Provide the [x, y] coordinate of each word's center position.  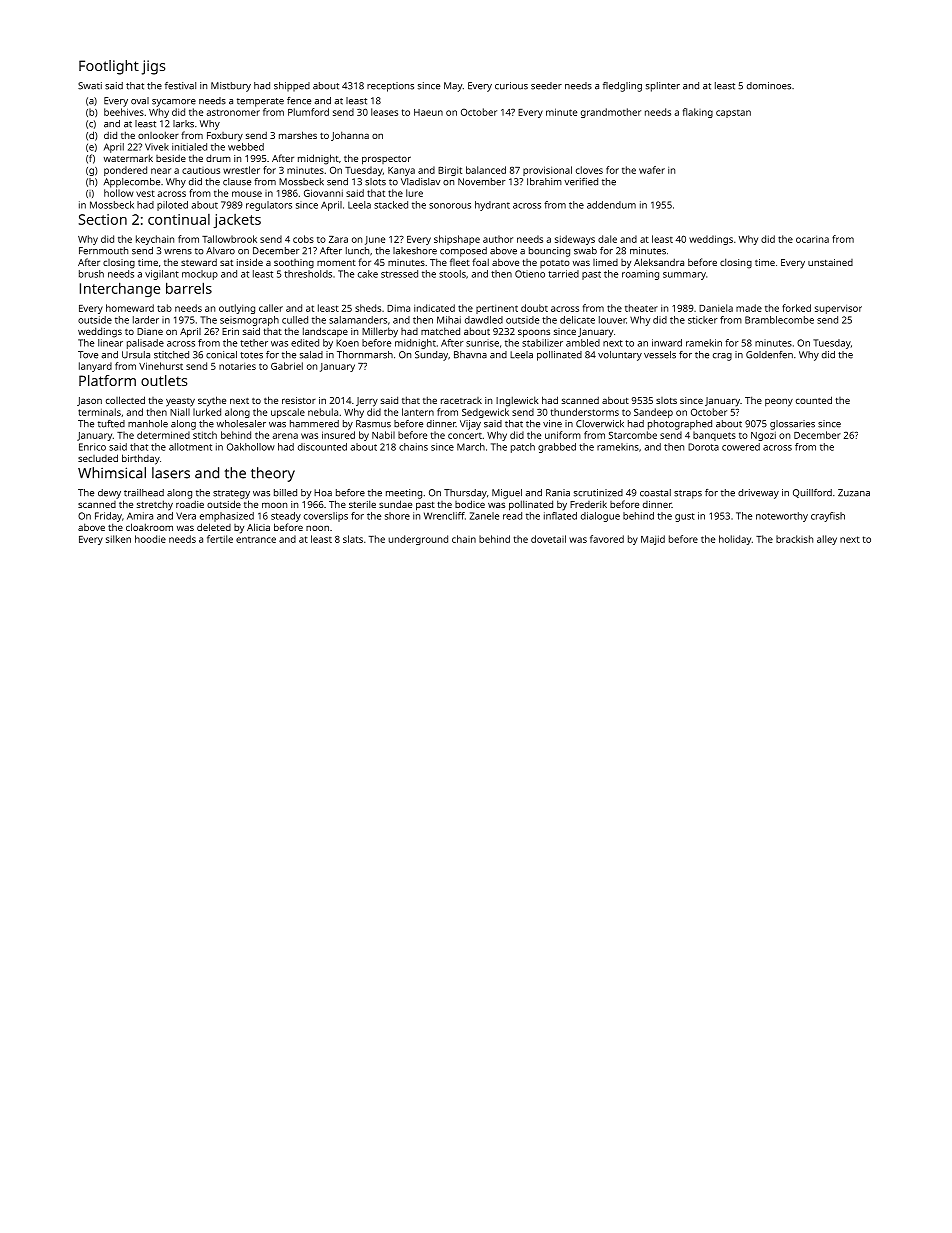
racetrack [461, 400]
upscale [288, 413]
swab [585, 251]
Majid [653, 540]
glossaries [792, 425]
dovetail [548, 539]
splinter [663, 87]
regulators [269, 206]
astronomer [233, 112]
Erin [230, 331]
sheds [368, 308]
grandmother [611, 113]
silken [118, 539]
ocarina [812, 239]
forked [796, 308]
